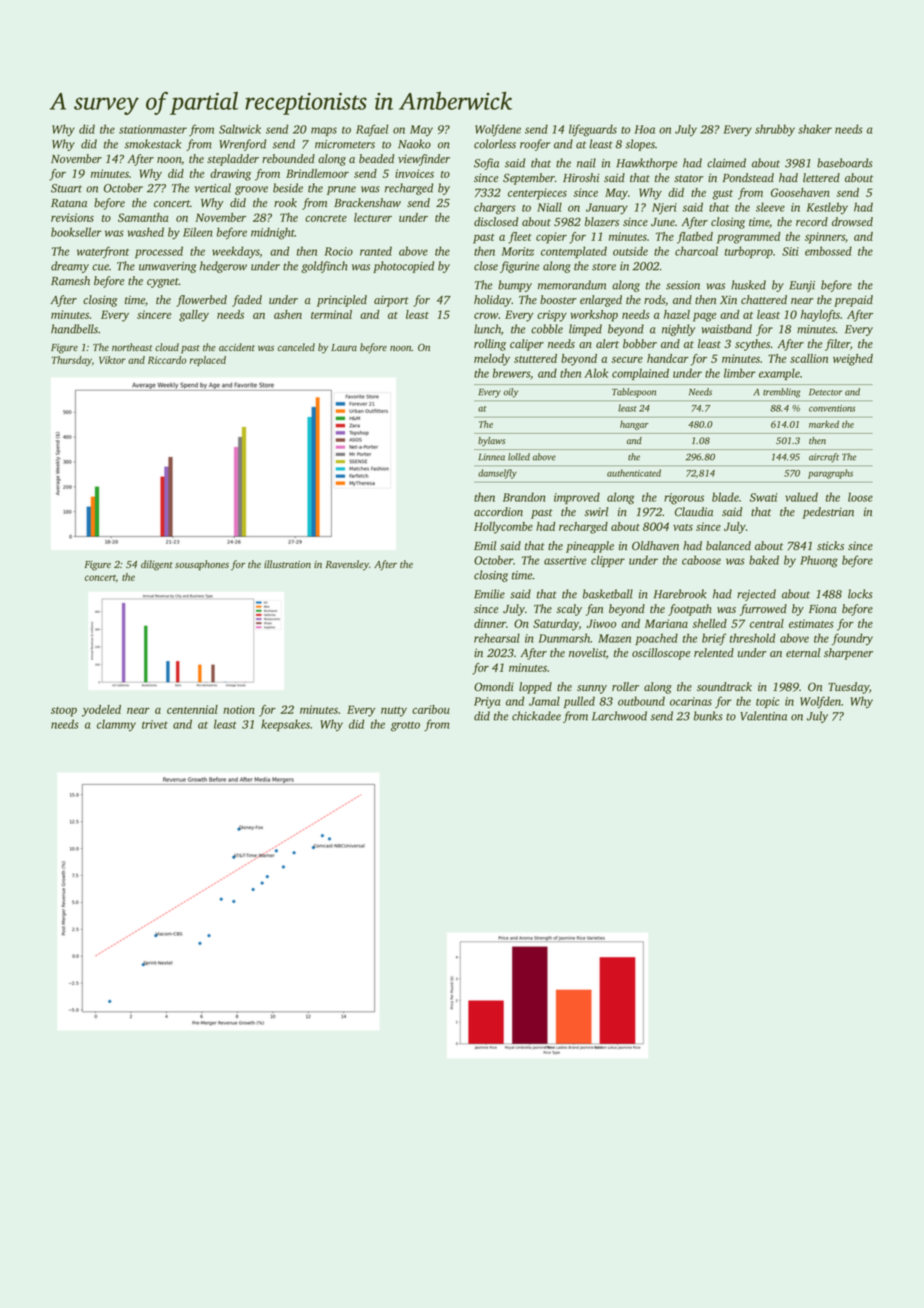 The width and height of the page is (924, 1308). I want to click on Hoa, so click(644, 129).
